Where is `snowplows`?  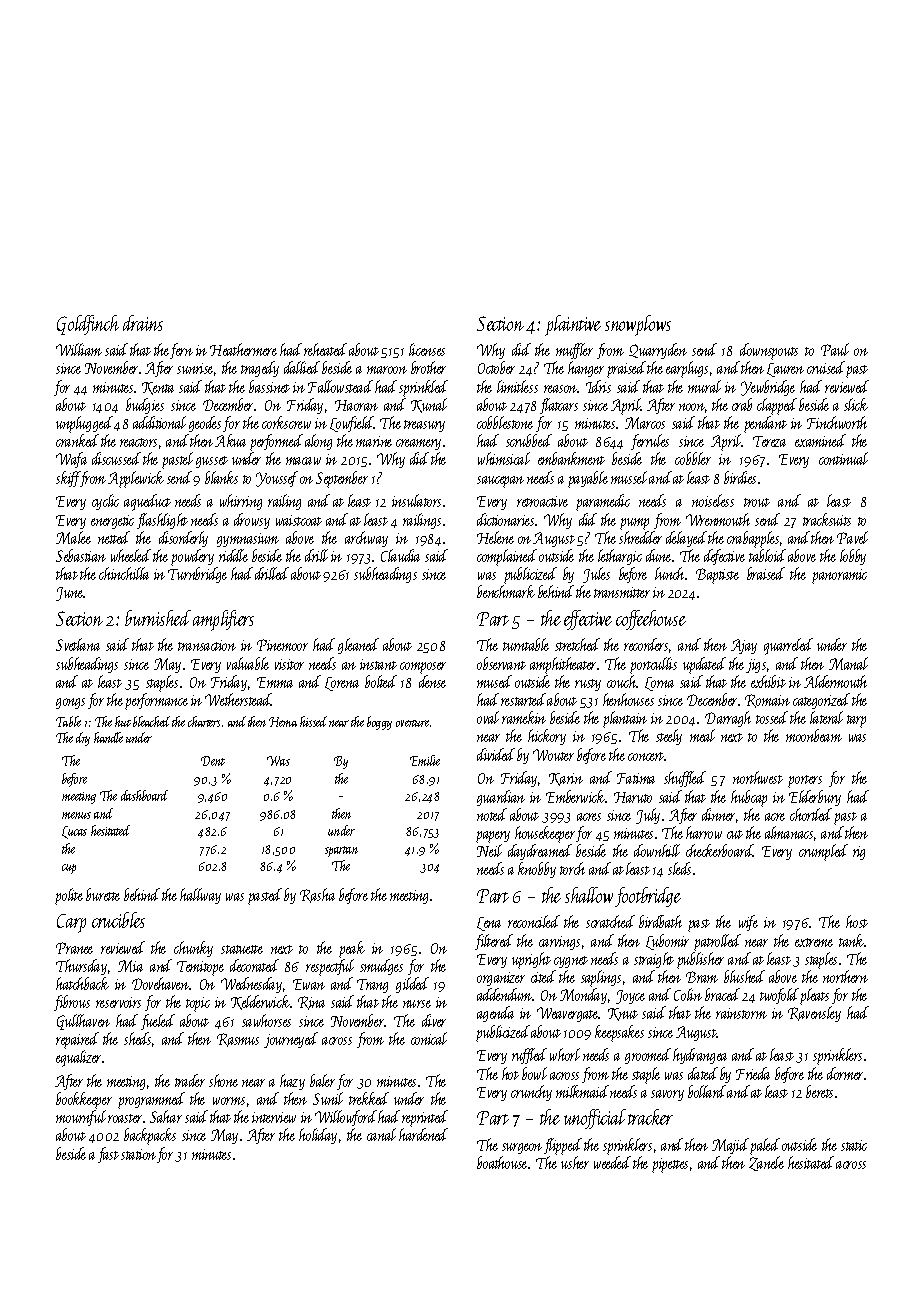 snowplows is located at coordinates (638, 325).
